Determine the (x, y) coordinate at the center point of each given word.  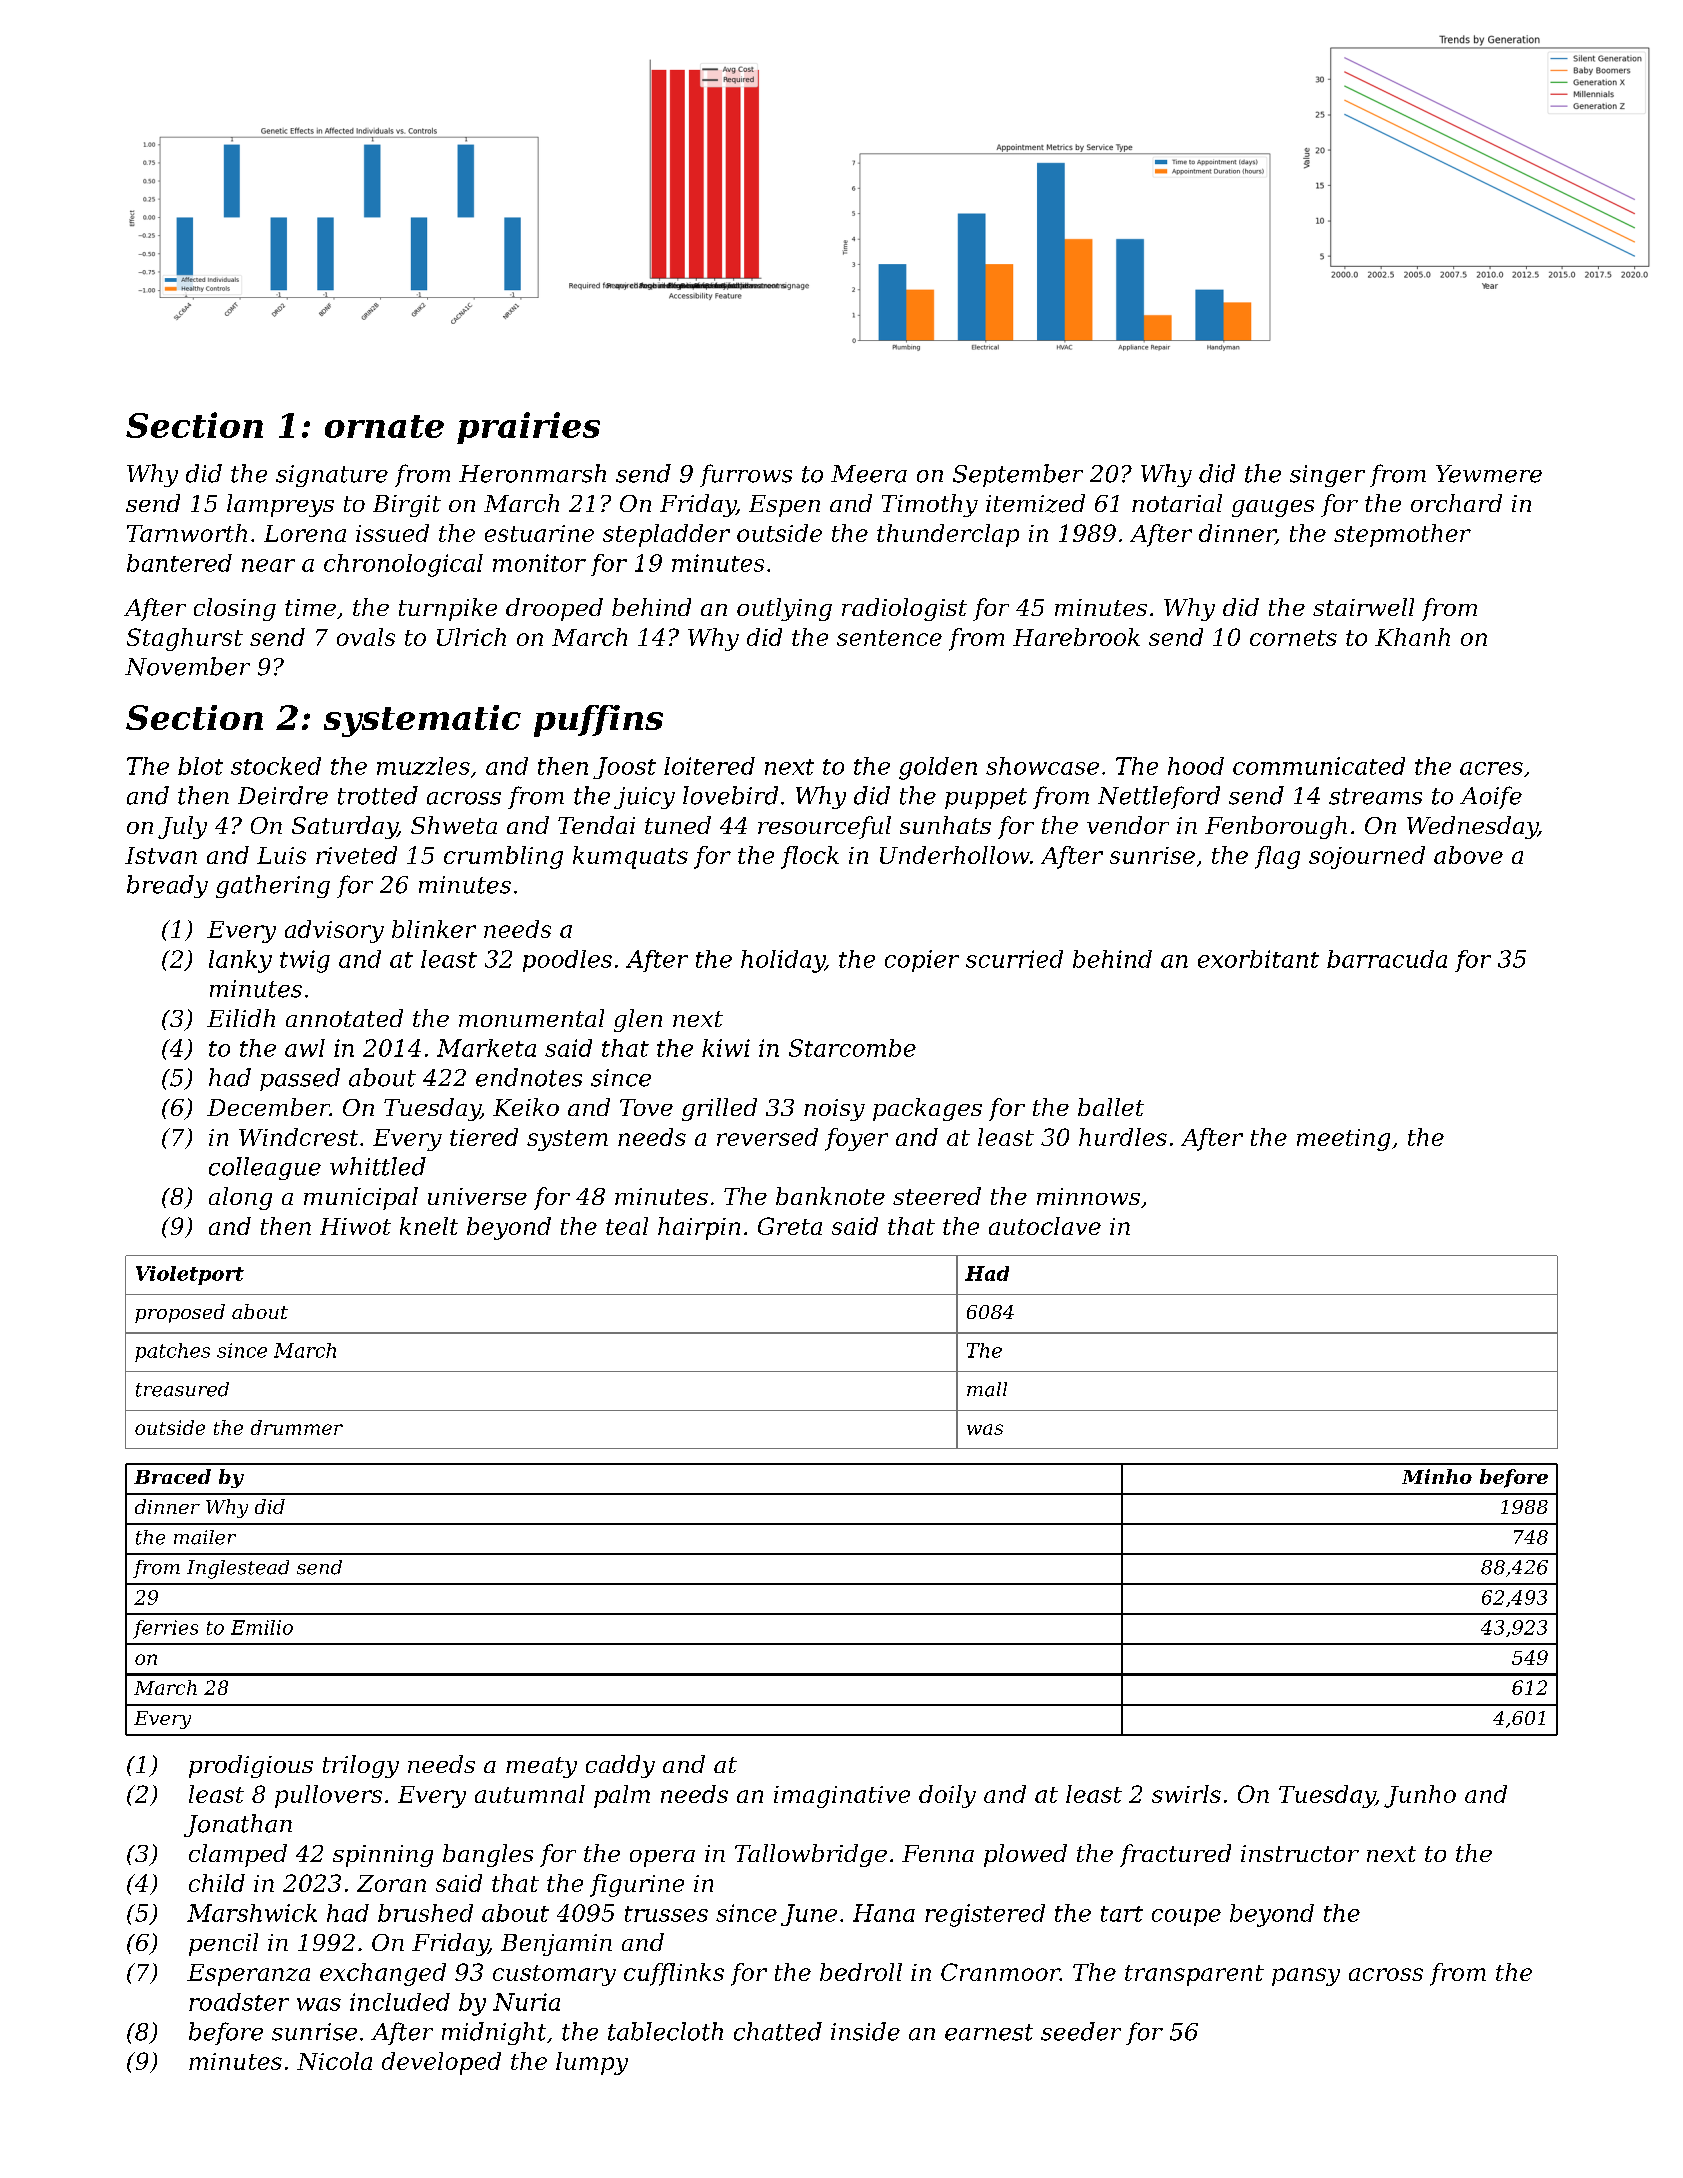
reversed (767, 1137)
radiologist (904, 609)
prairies (528, 428)
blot (200, 766)
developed (441, 2063)
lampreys (280, 505)
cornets (1293, 638)
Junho (1420, 1796)
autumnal (530, 1794)
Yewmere (1489, 474)
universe (477, 1196)
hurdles (1123, 1137)
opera (662, 1858)
